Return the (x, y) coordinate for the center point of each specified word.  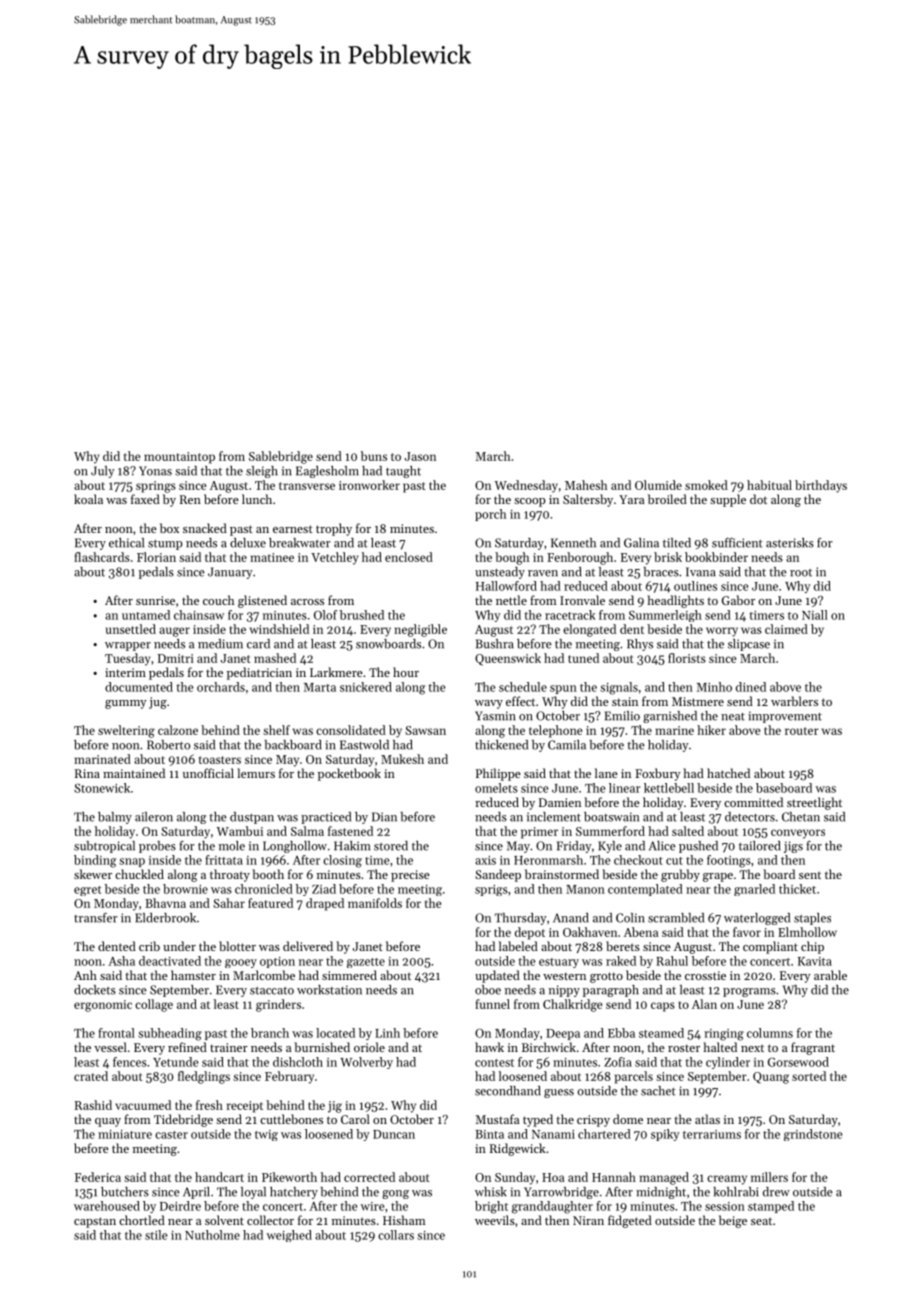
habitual (769, 485)
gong (395, 1194)
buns (374, 456)
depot (530, 933)
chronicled (264, 889)
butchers (125, 1192)
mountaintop (179, 458)
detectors (750, 817)
